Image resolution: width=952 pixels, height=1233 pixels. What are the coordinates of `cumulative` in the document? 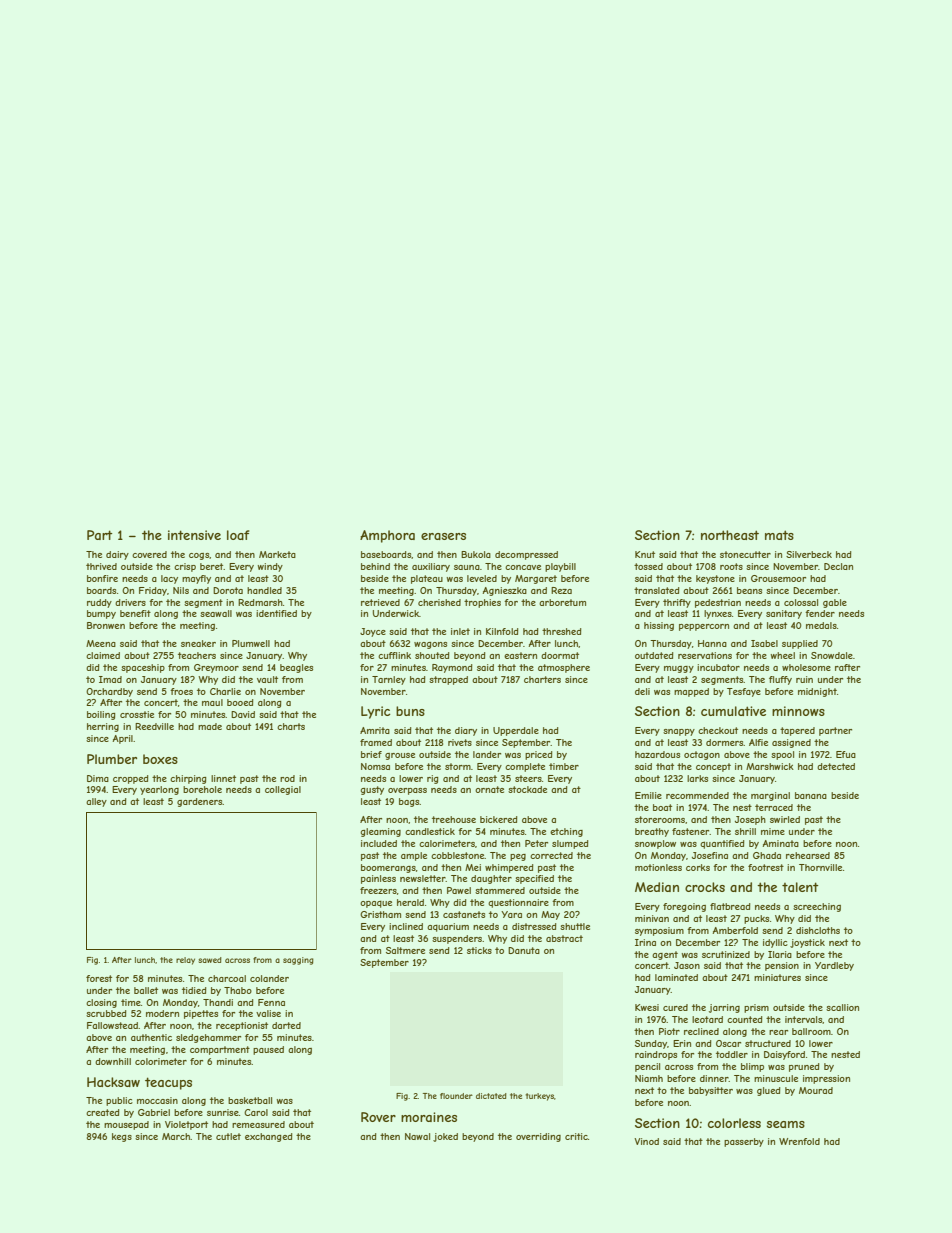 It's located at (733, 711).
